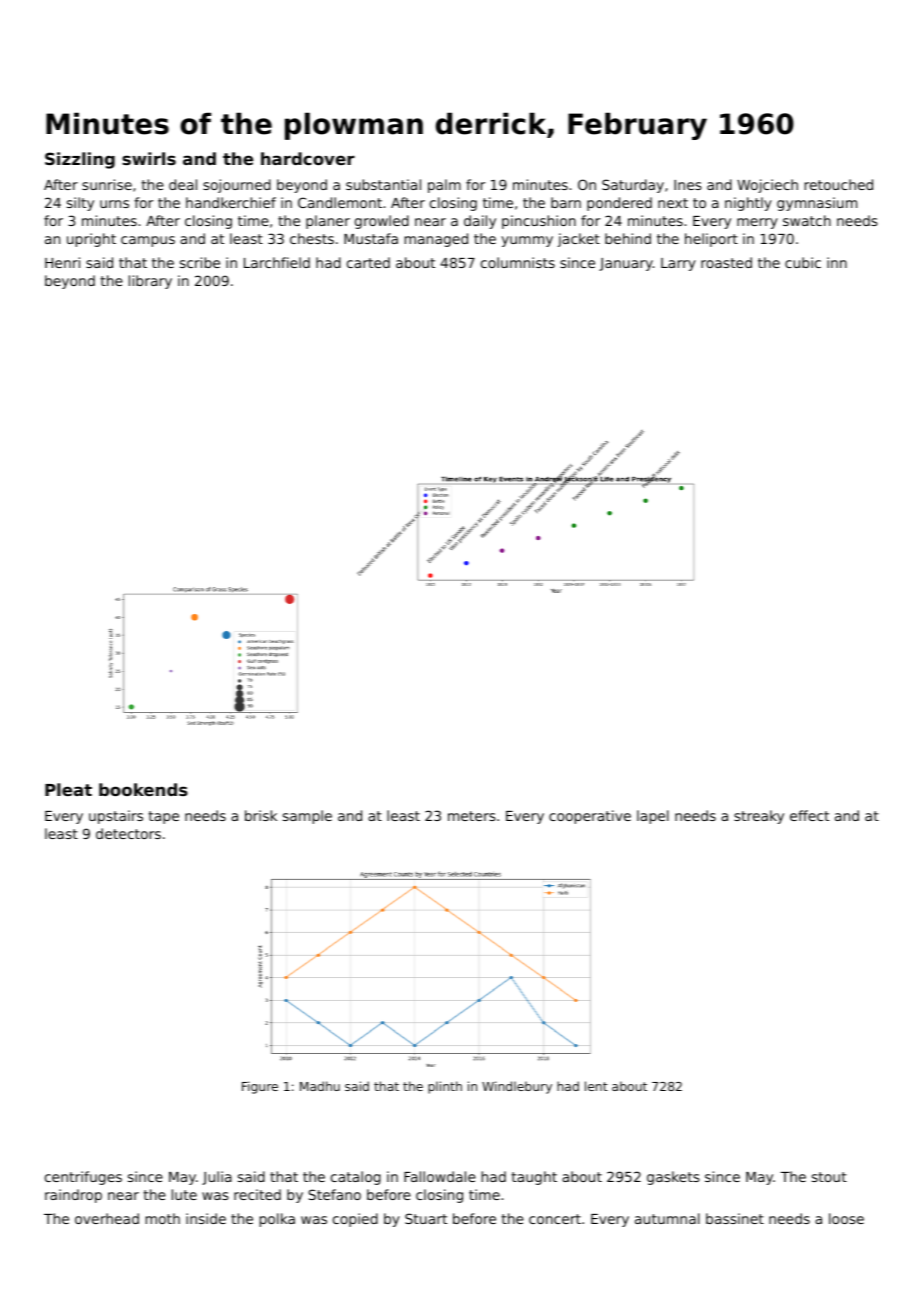 The height and width of the image is (1308, 924). What do you see at coordinates (143, 789) in the image?
I see `bookends` at bounding box center [143, 789].
